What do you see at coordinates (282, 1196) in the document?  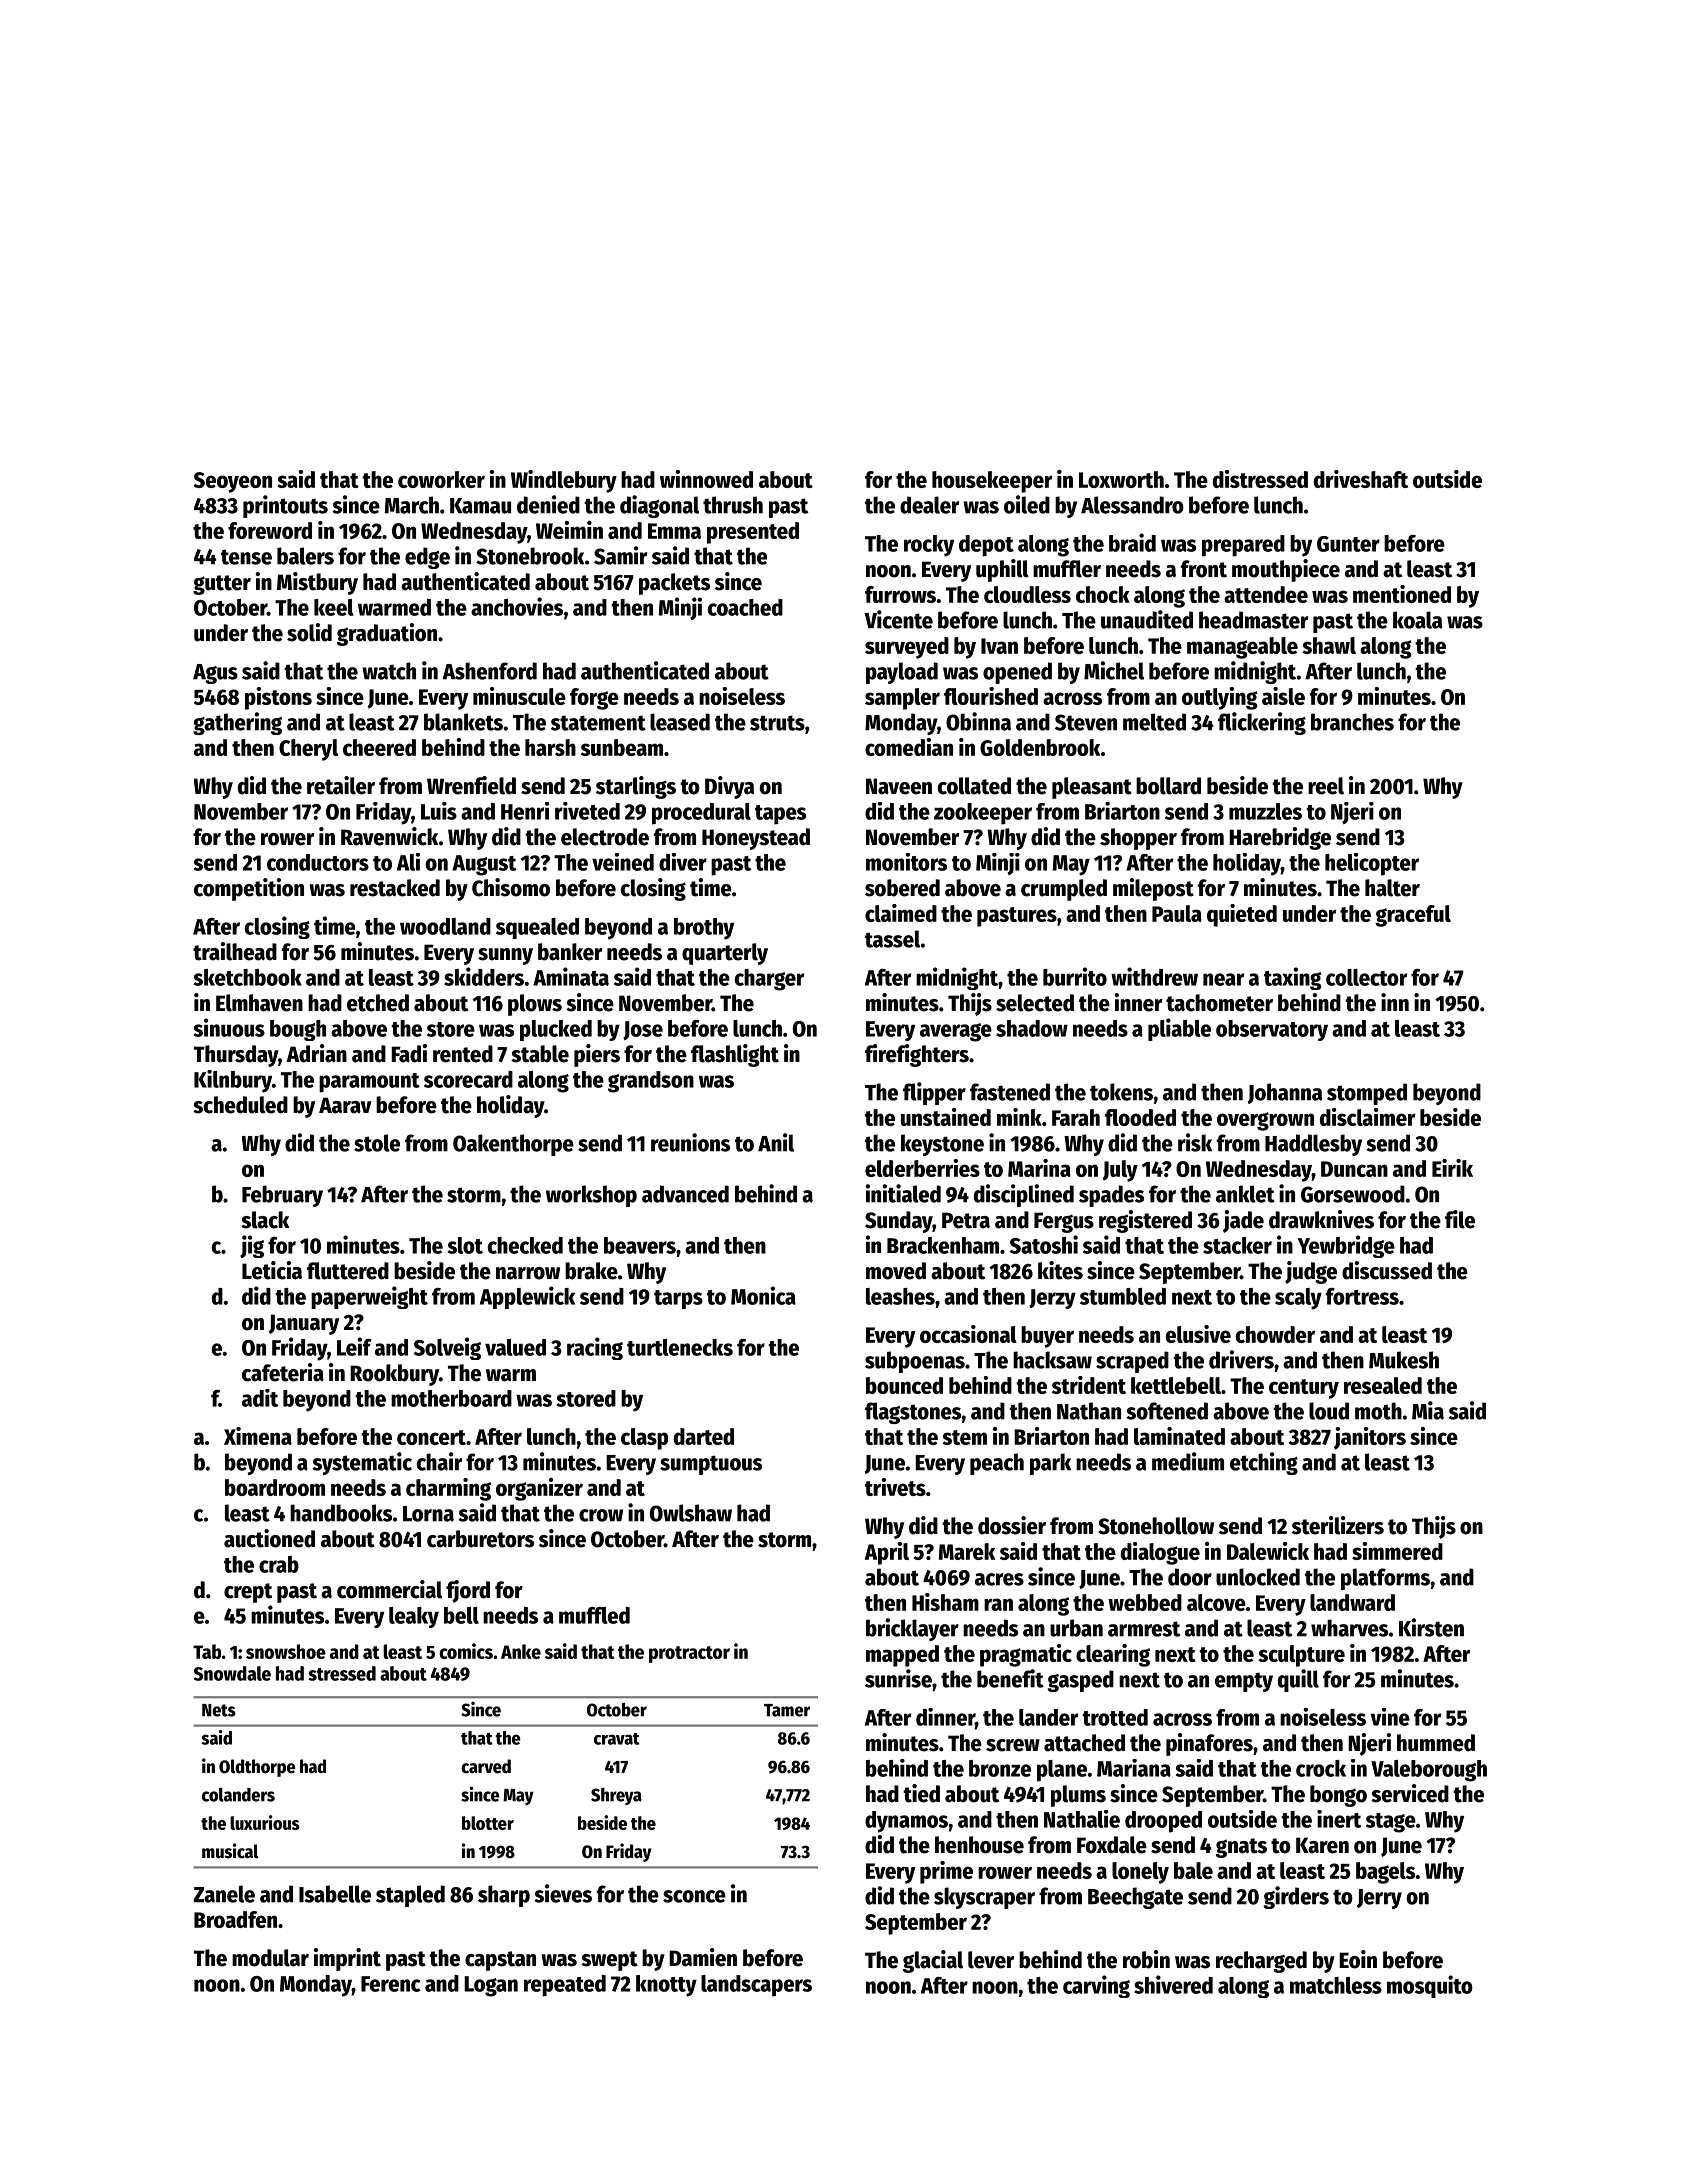 I see `February` at bounding box center [282, 1196].
